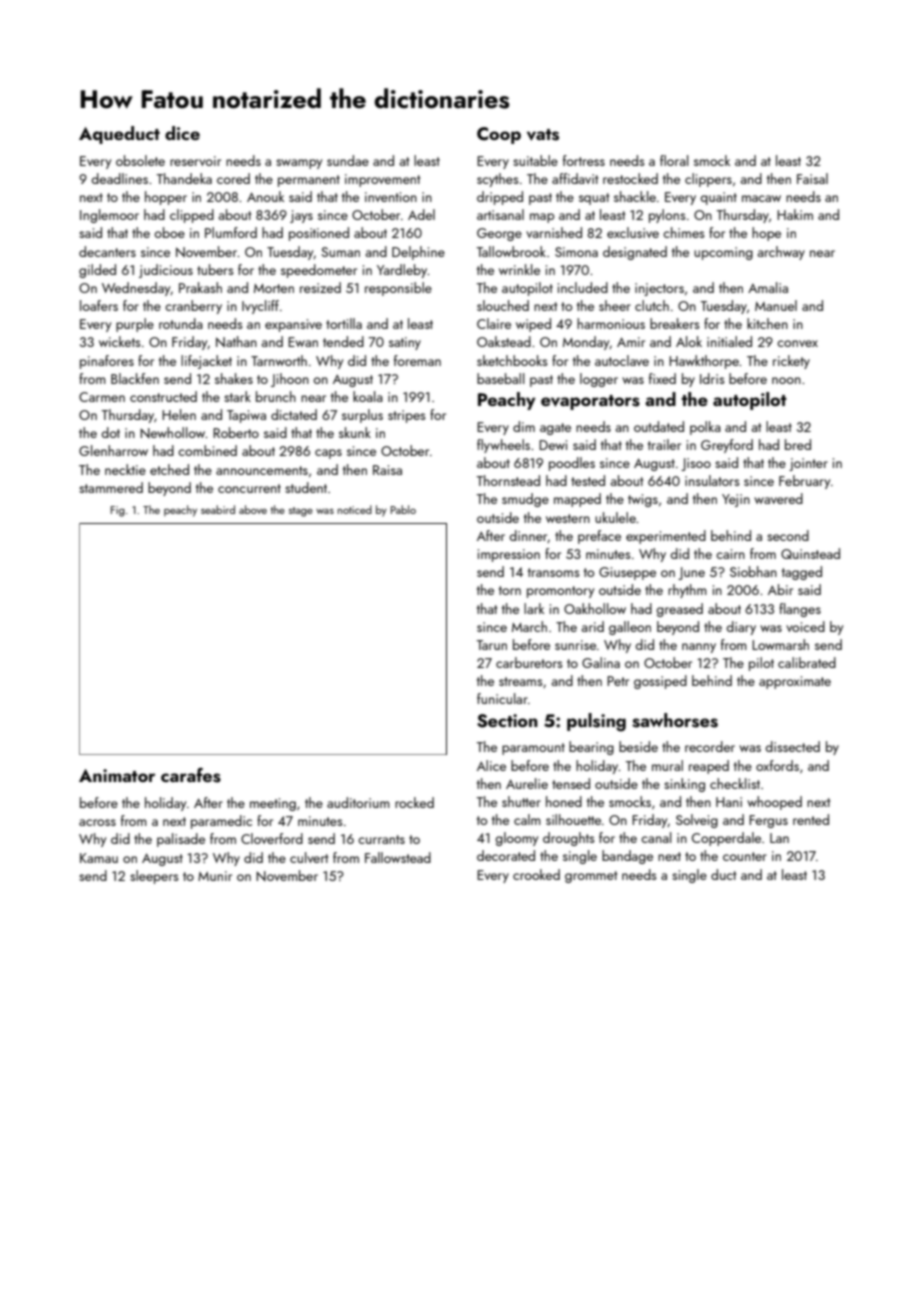  I want to click on deadlines, so click(119, 178).
